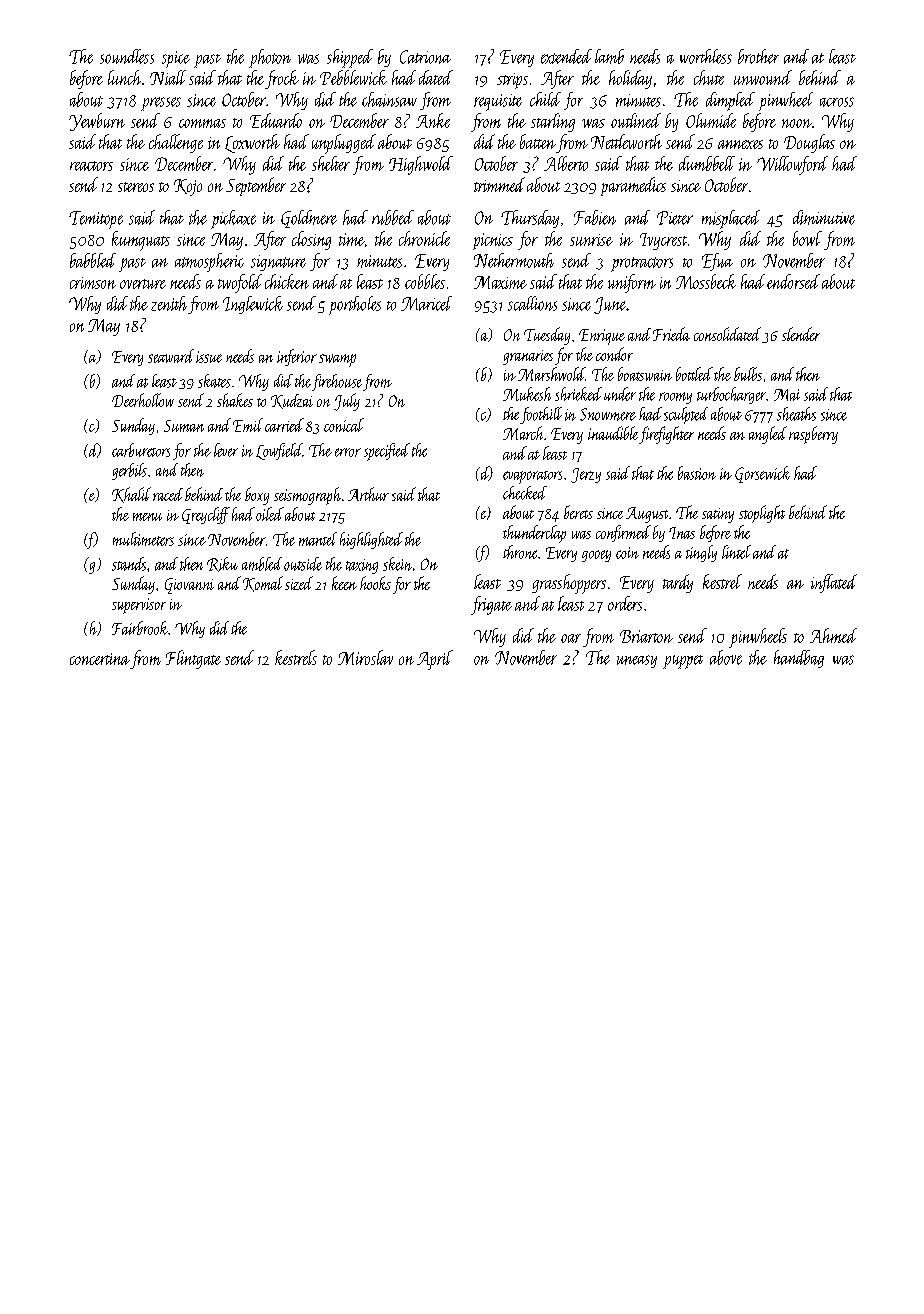 Image resolution: width=924 pixels, height=1314 pixels. I want to click on batten, so click(538, 141).
